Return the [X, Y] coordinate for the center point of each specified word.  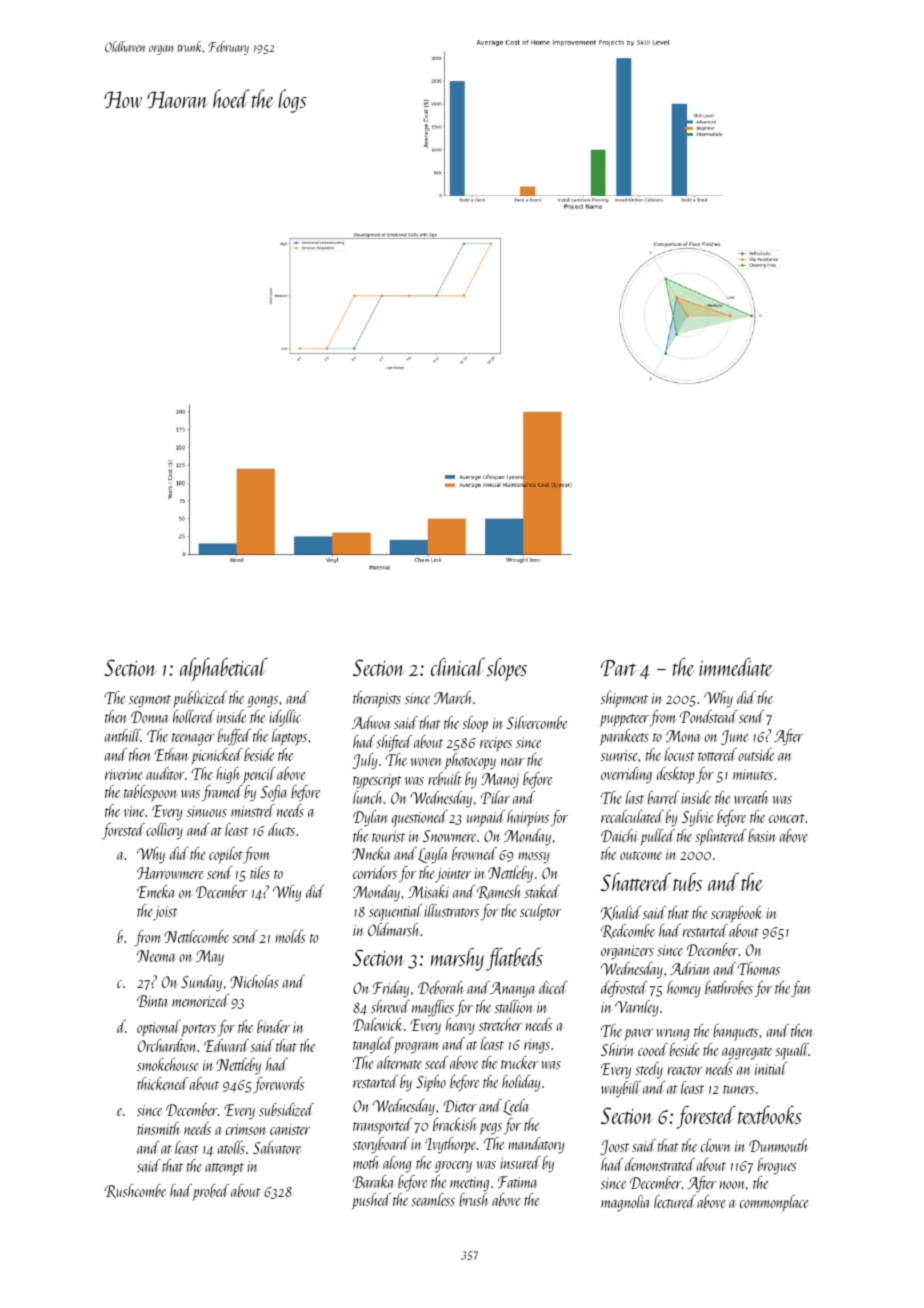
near [512, 762]
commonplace [774, 1203]
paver [638, 1035]
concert [787, 818]
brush [473, 1199]
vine [134, 811]
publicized [200, 699]
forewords [279, 1085]
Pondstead [709, 716]
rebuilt [445, 778]
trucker [519, 1062]
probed [210, 1192]
